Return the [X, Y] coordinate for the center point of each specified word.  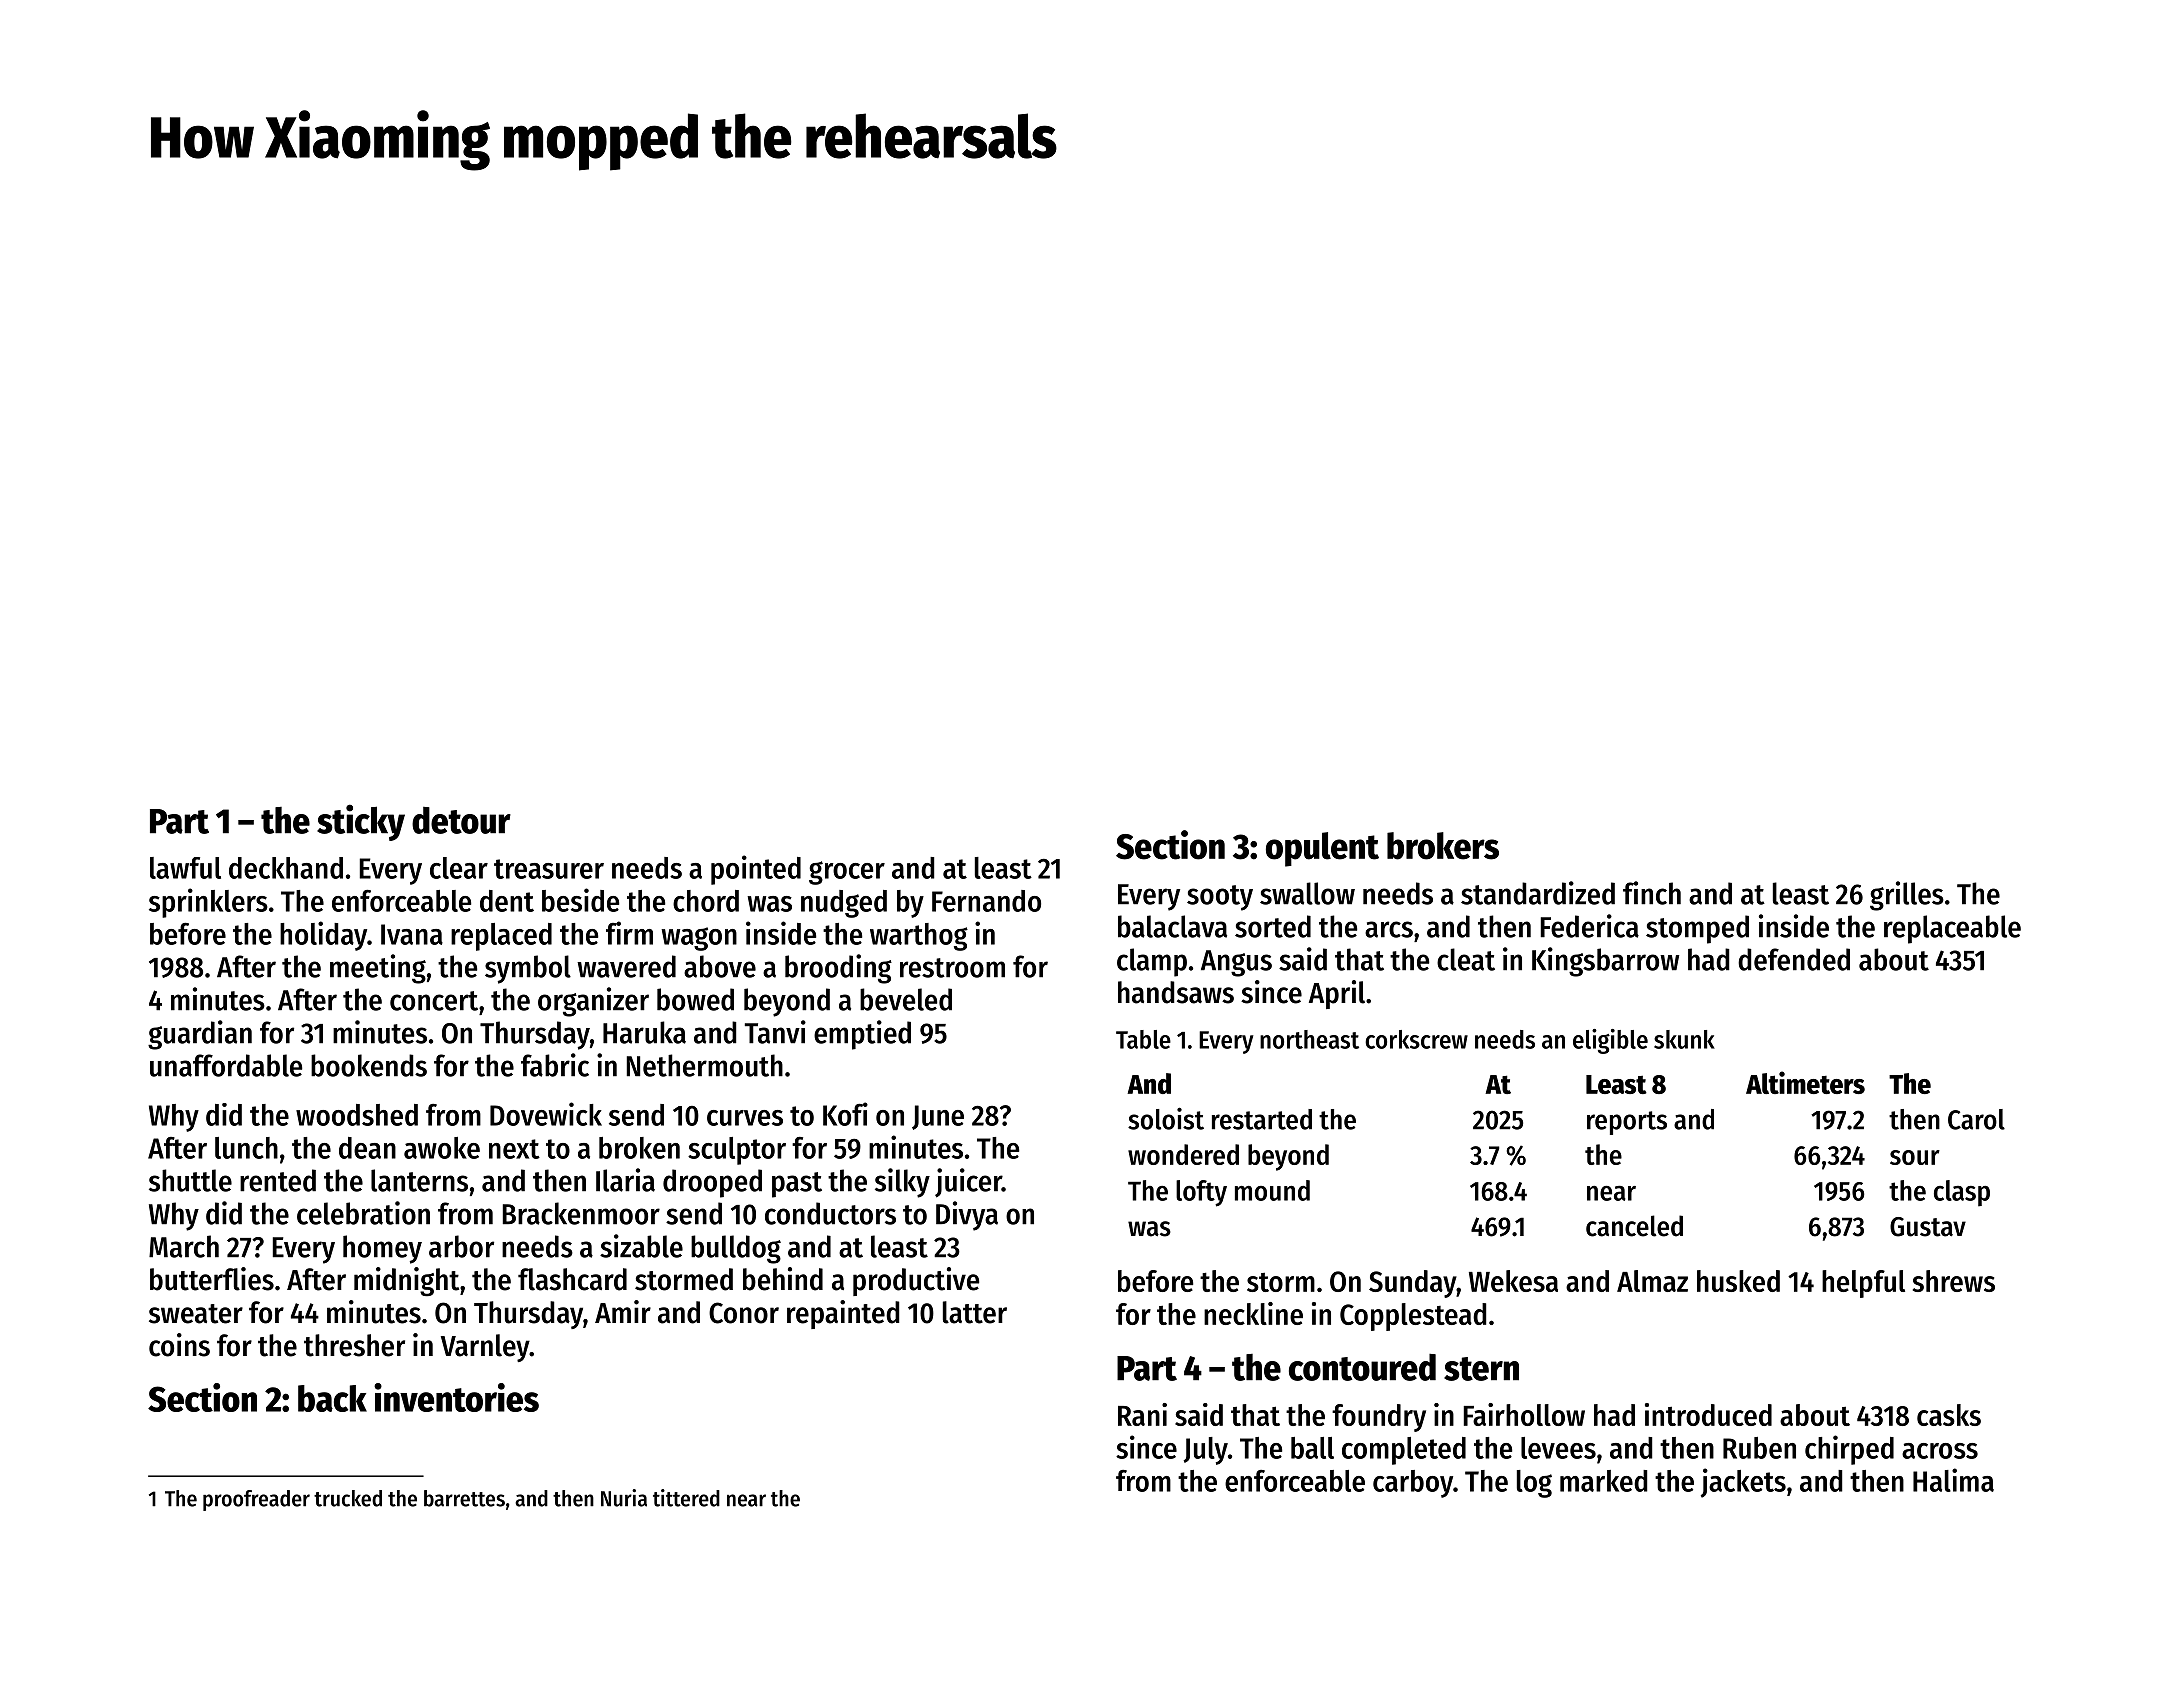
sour [1915, 1157]
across [1940, 1451]
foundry [1379, 1418]
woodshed [357, 1115]
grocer [847, 873]
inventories [456, 1397]
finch [1652, 893]
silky [902, 1183]
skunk [1684, 1039]
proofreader [256, 1500]
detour [461, 820]
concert [434, 1001]
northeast [1309, 1039]
